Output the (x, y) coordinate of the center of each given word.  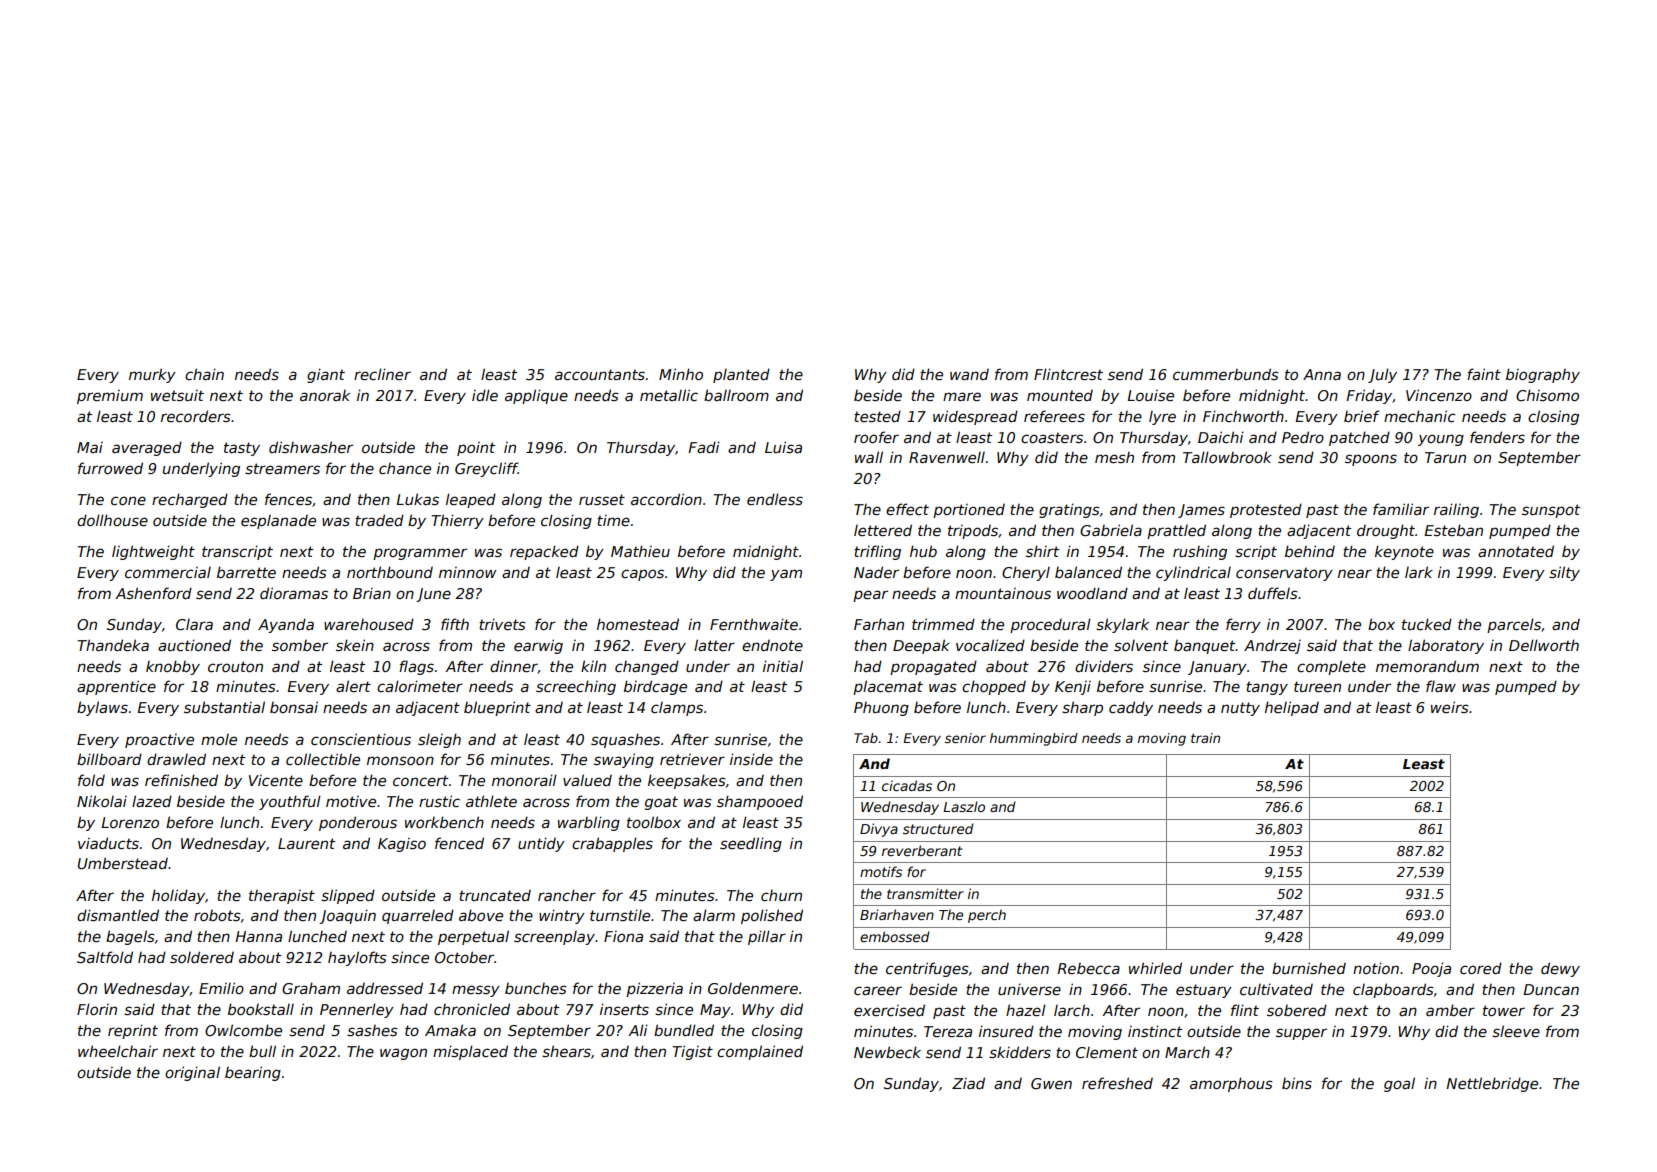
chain (204, 374)
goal (1399, 1084)
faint (1484, 374)
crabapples (612, 844)
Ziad (968, 1083)
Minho (681, 374)
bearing (253, 1073)
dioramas (294, 593)
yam (786, 575)
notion (1376, 968)
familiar (1401, 509)
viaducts (108, 843)
